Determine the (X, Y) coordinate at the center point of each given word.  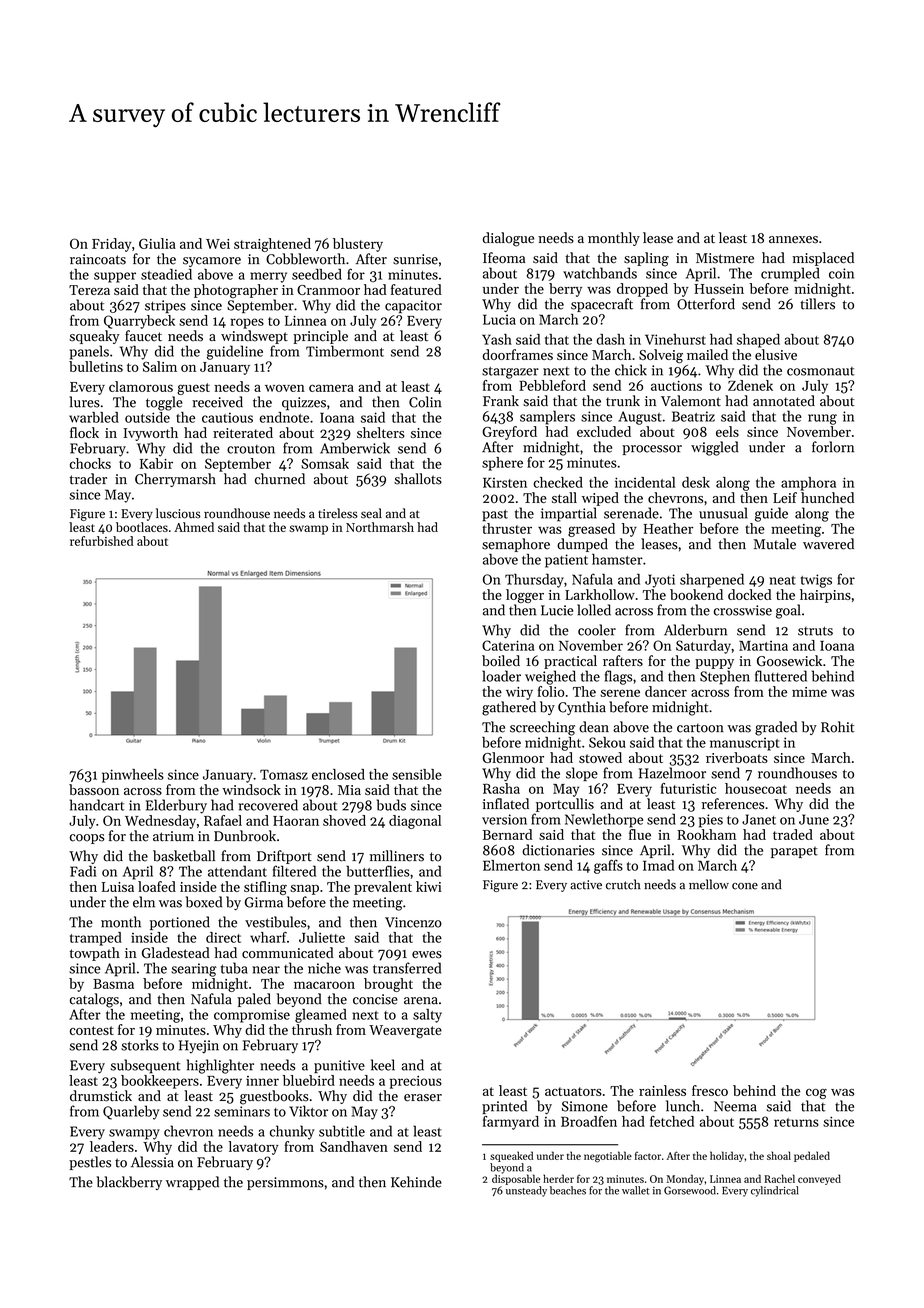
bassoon (94, 789)
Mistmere (725, 258)
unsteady (526, 1191)
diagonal (415, 822)
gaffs (608, 866)
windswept (254, 337)
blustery (358, 245)
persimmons (285, 1183)
